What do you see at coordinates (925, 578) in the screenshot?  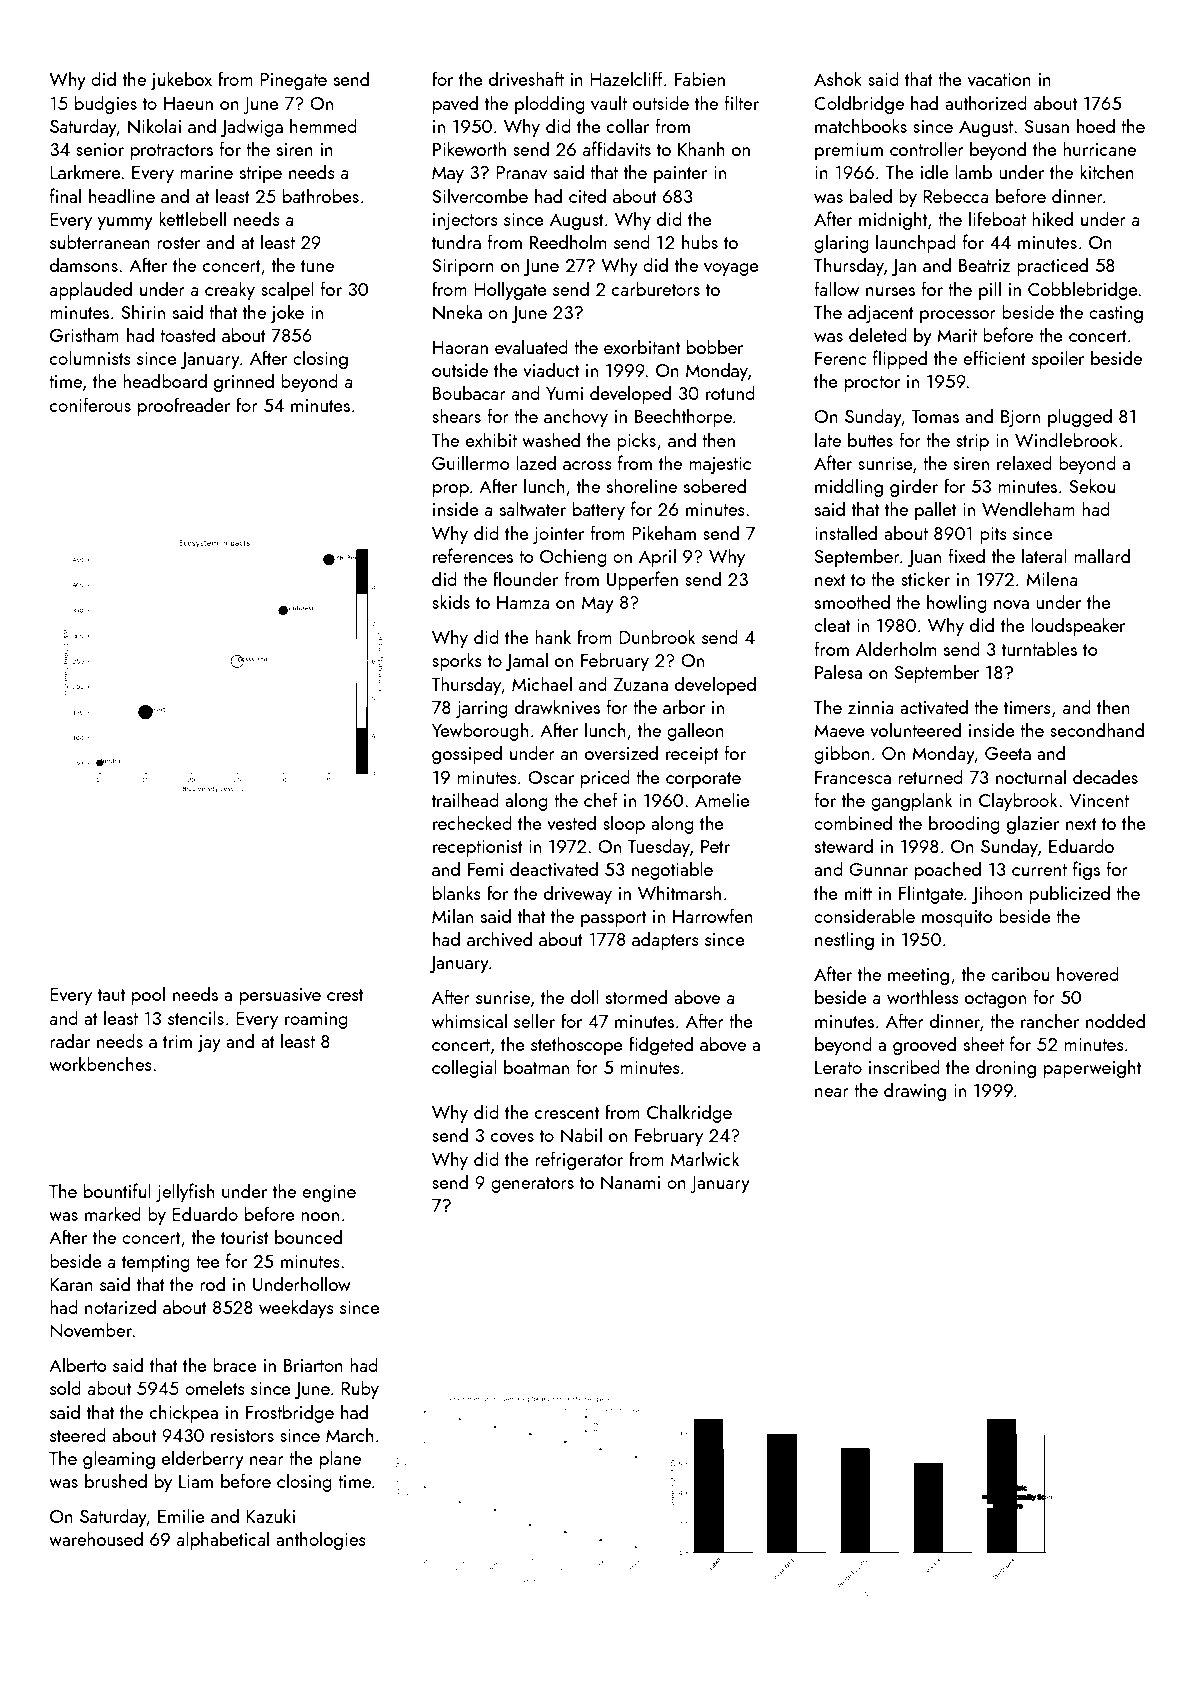 I see `sticker` at bounding box center [925, 578].
